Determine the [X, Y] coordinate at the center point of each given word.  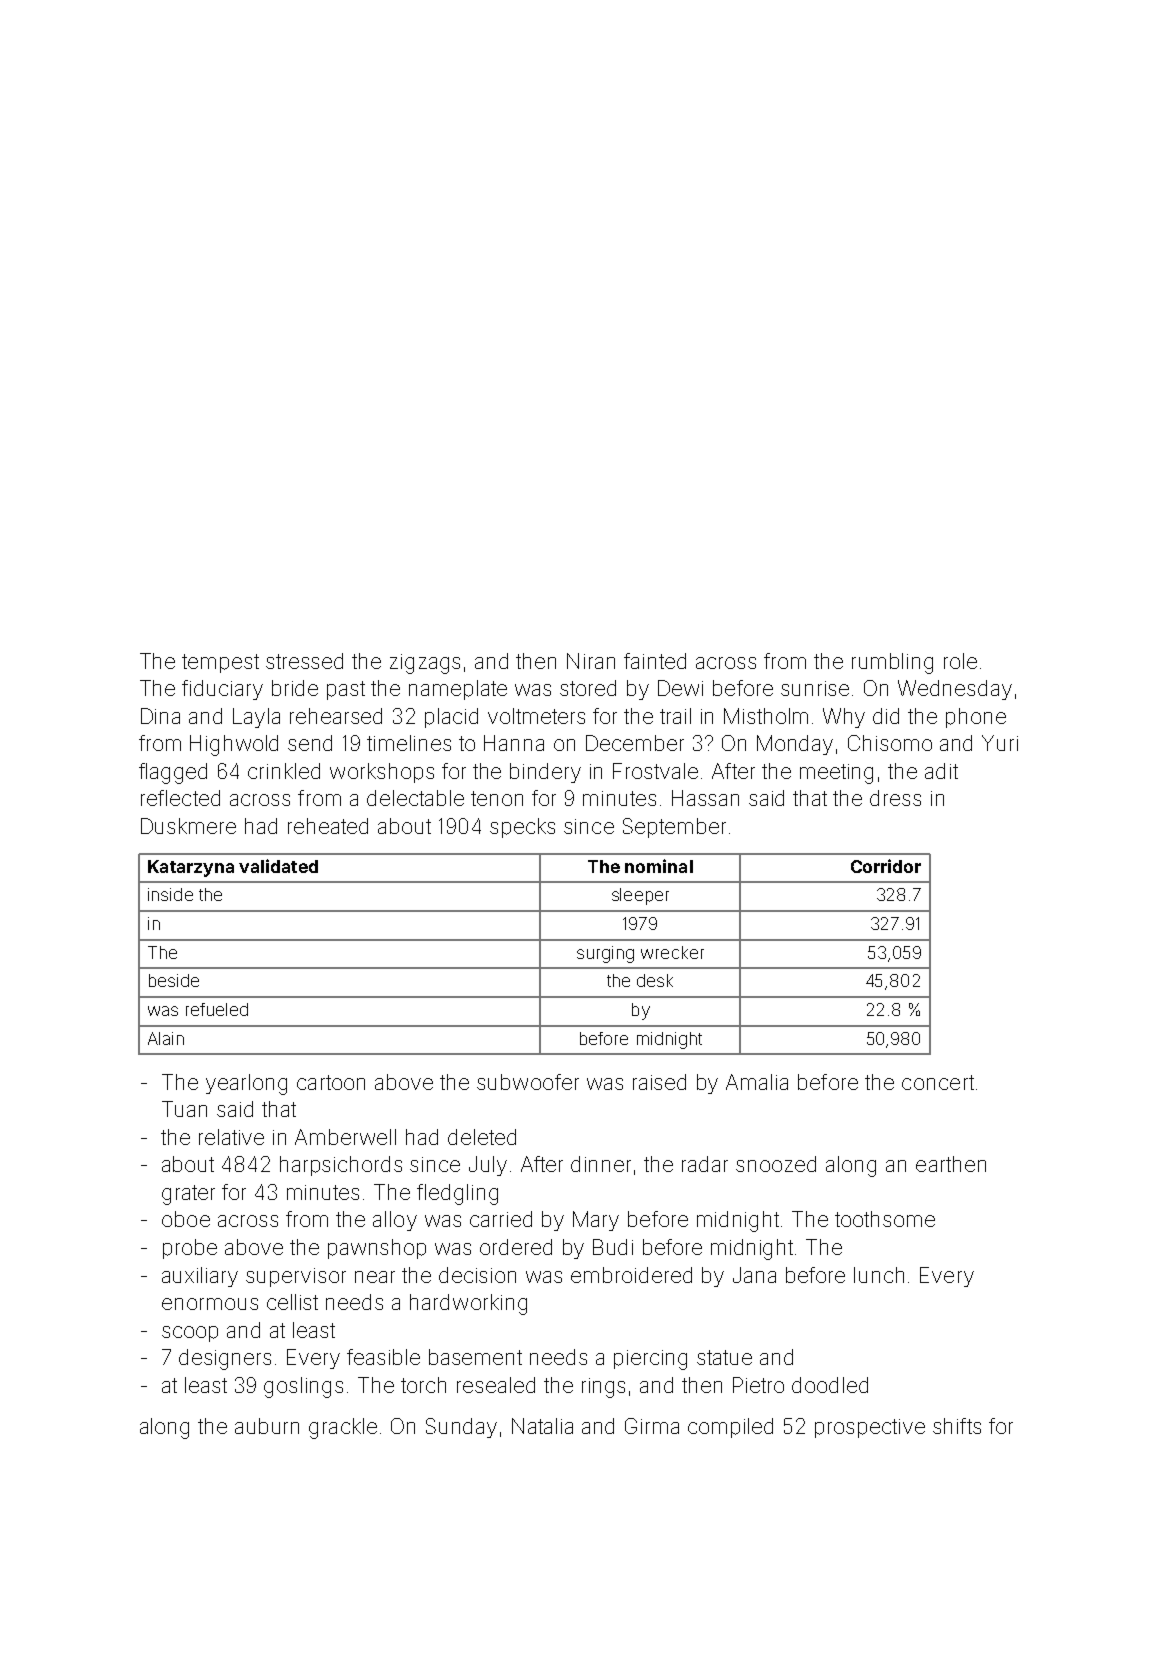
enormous [210, 1304]
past [346, 690]
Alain [166, 1038]
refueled [217, 1009]
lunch [879, 1275]
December [635, 743]
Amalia [757, 1082]
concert [938, 1082]
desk [655, 980]
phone [976, 718]
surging [605, 954]
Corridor [886, 866]
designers [225, 1359]
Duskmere [188, 826]
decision [477, 1275]
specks [522, 828]
